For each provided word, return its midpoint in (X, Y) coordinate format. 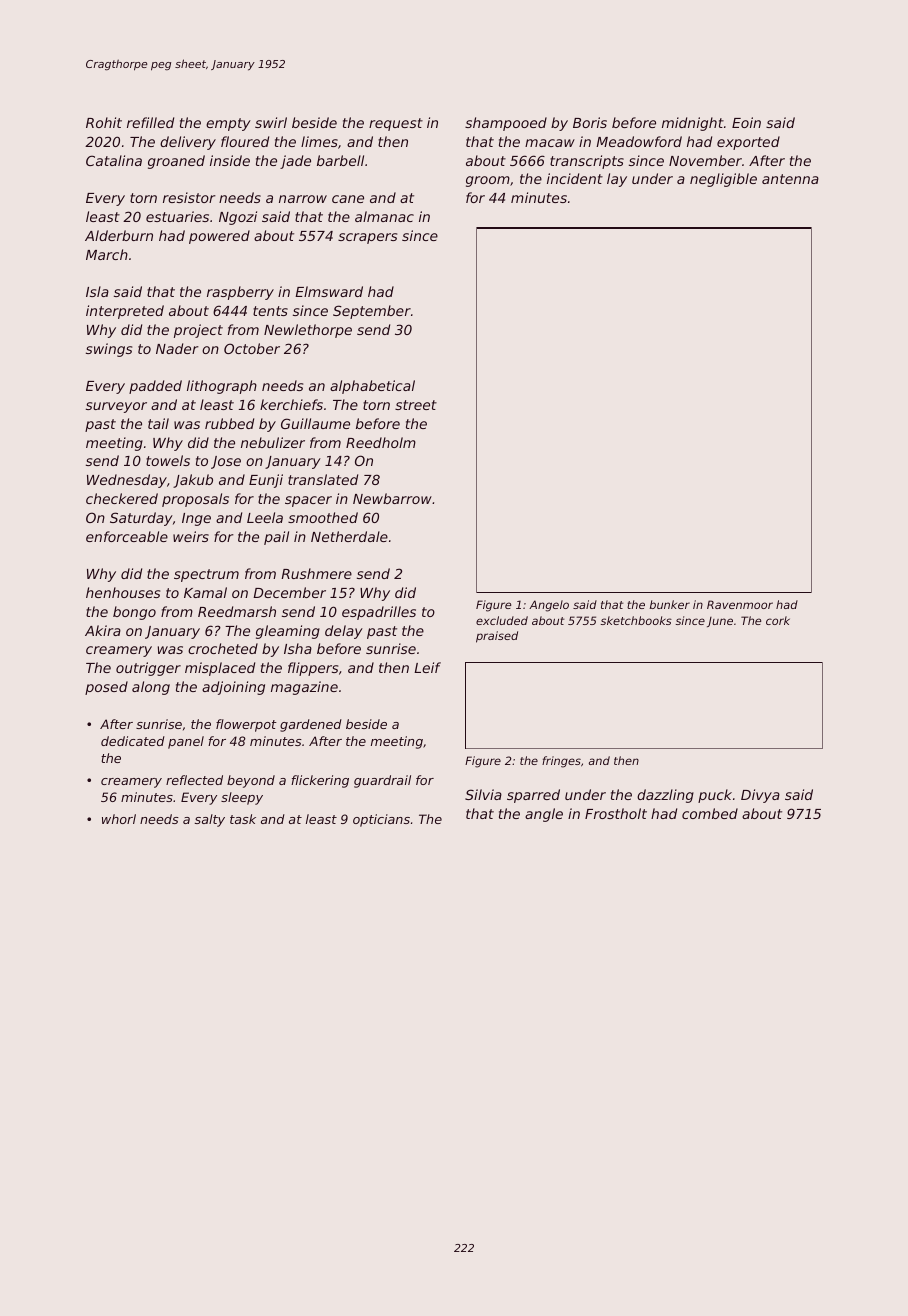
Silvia (483, 794)
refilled (150, 122)
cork (778, 620)
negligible (723, 180)
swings (109, 350)
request (396, 124)
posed (106, 688)
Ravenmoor (740, 604)
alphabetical (372, 387)
